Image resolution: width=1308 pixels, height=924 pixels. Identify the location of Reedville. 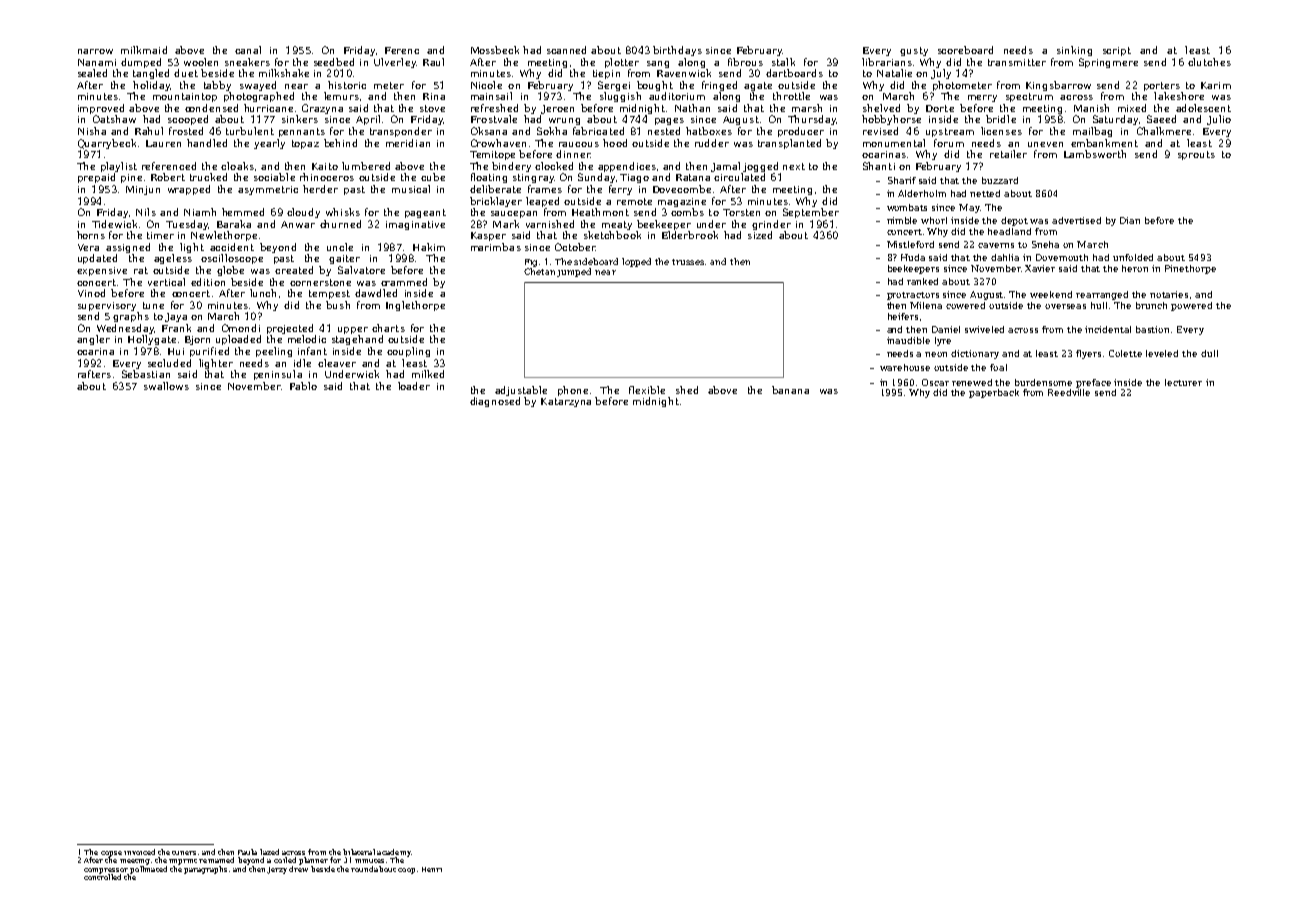
(1069, 392).
